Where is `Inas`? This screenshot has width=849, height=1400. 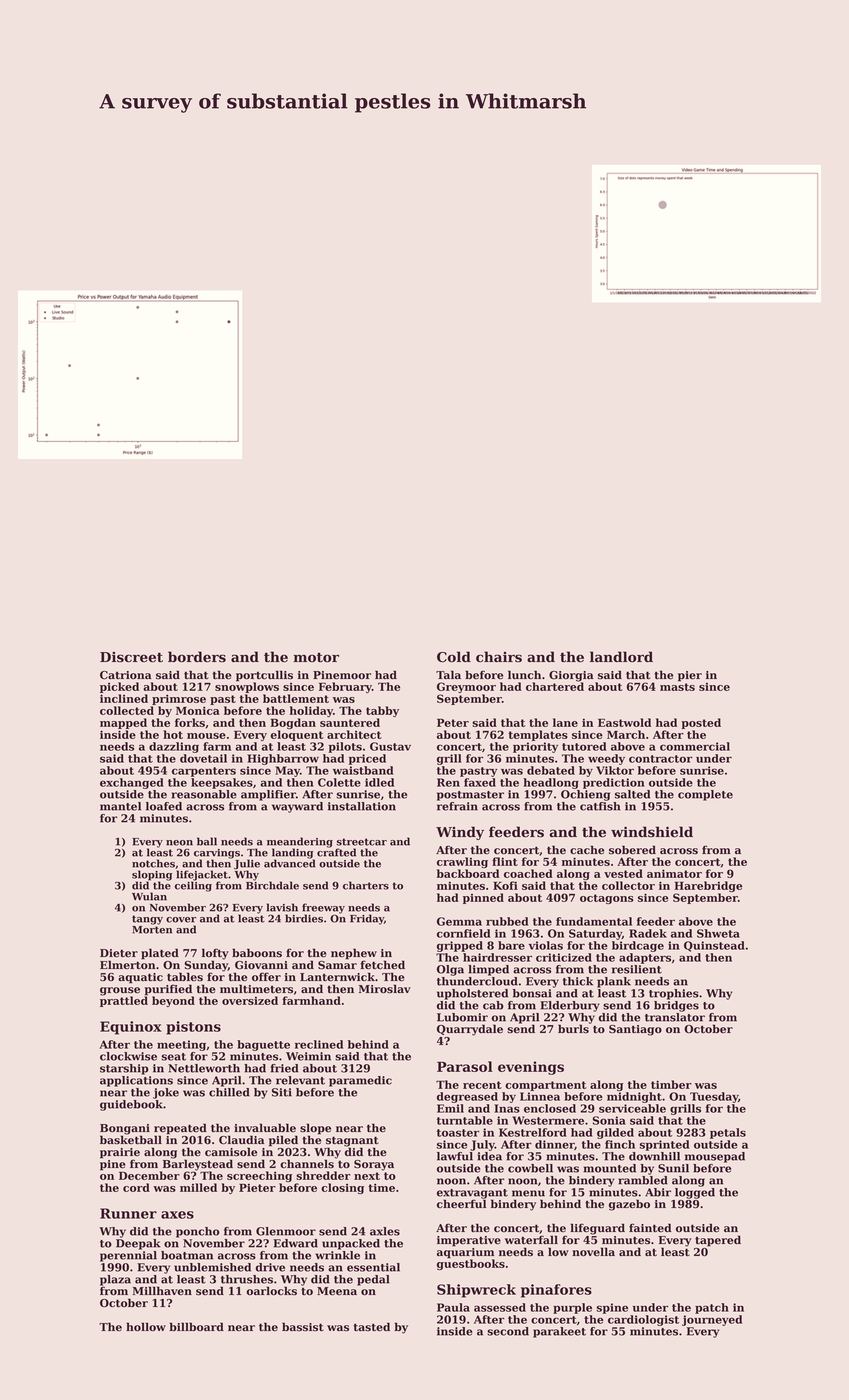 Inas is located at coordinates (507, 1108).
